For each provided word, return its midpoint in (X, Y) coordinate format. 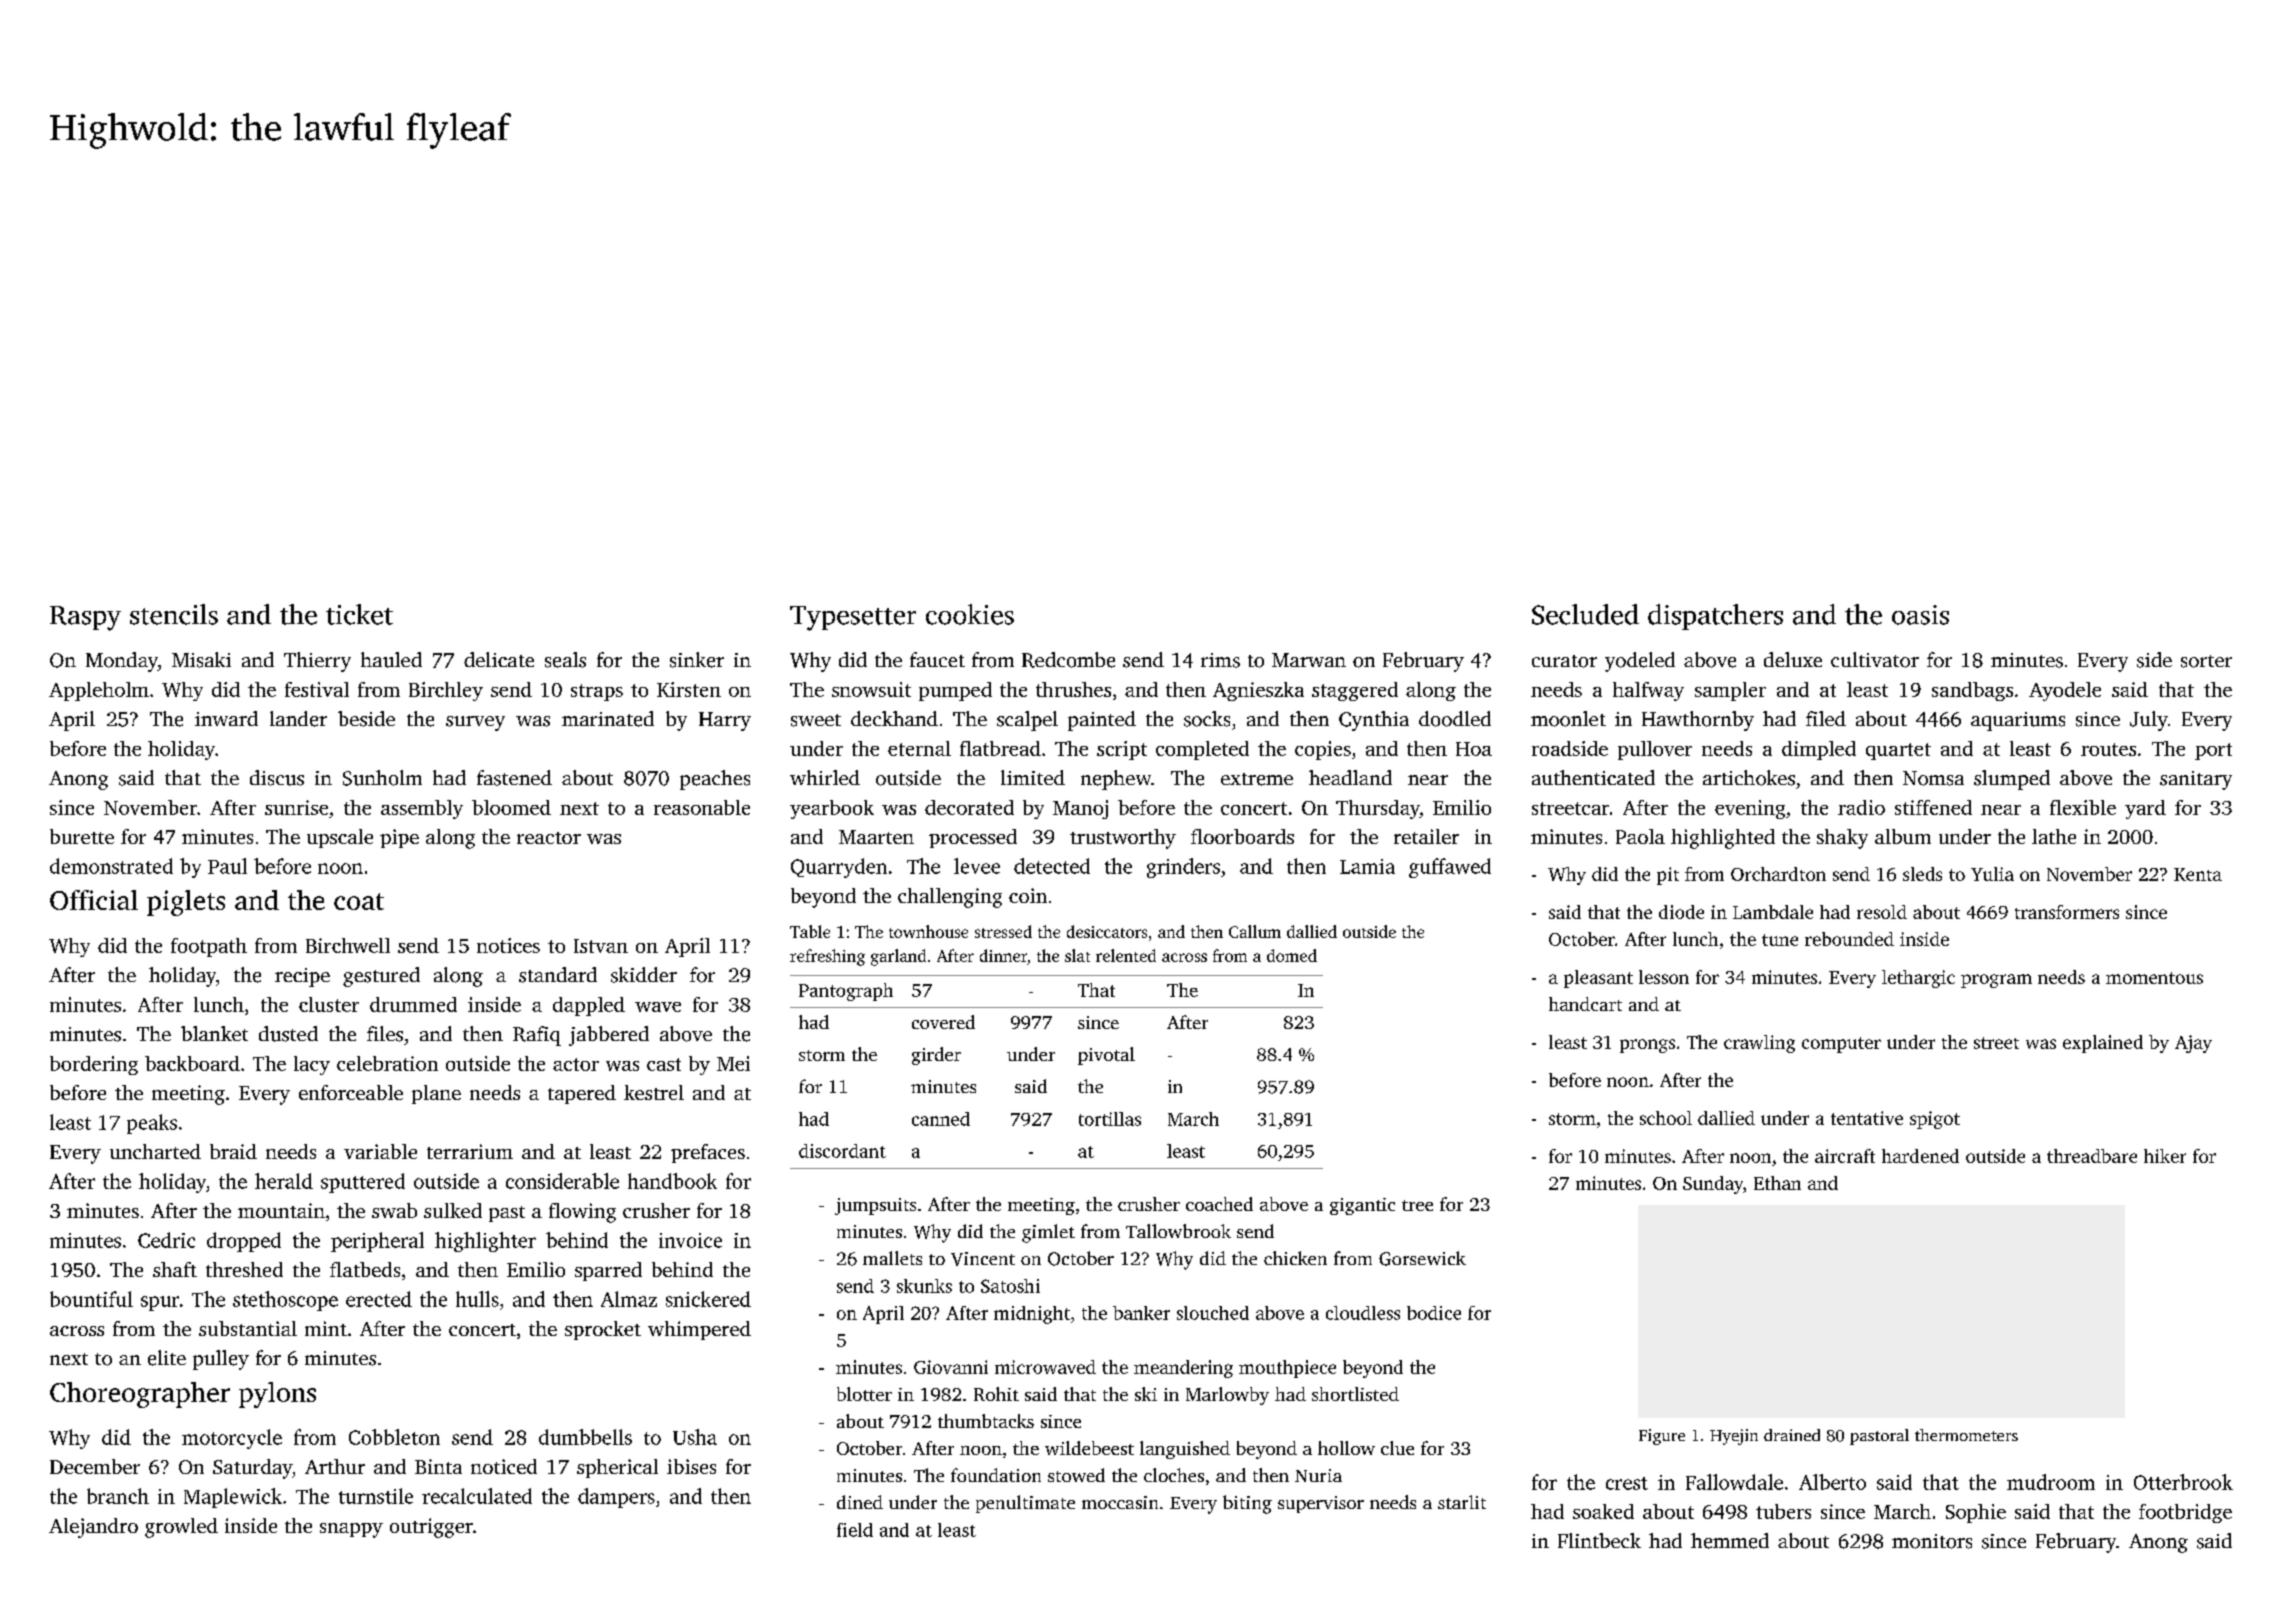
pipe (399, 838)
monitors (1932, 1541)
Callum (1255, 931)
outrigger (431, 1528)
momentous (2154, 978)
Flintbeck (1599, 1540)
